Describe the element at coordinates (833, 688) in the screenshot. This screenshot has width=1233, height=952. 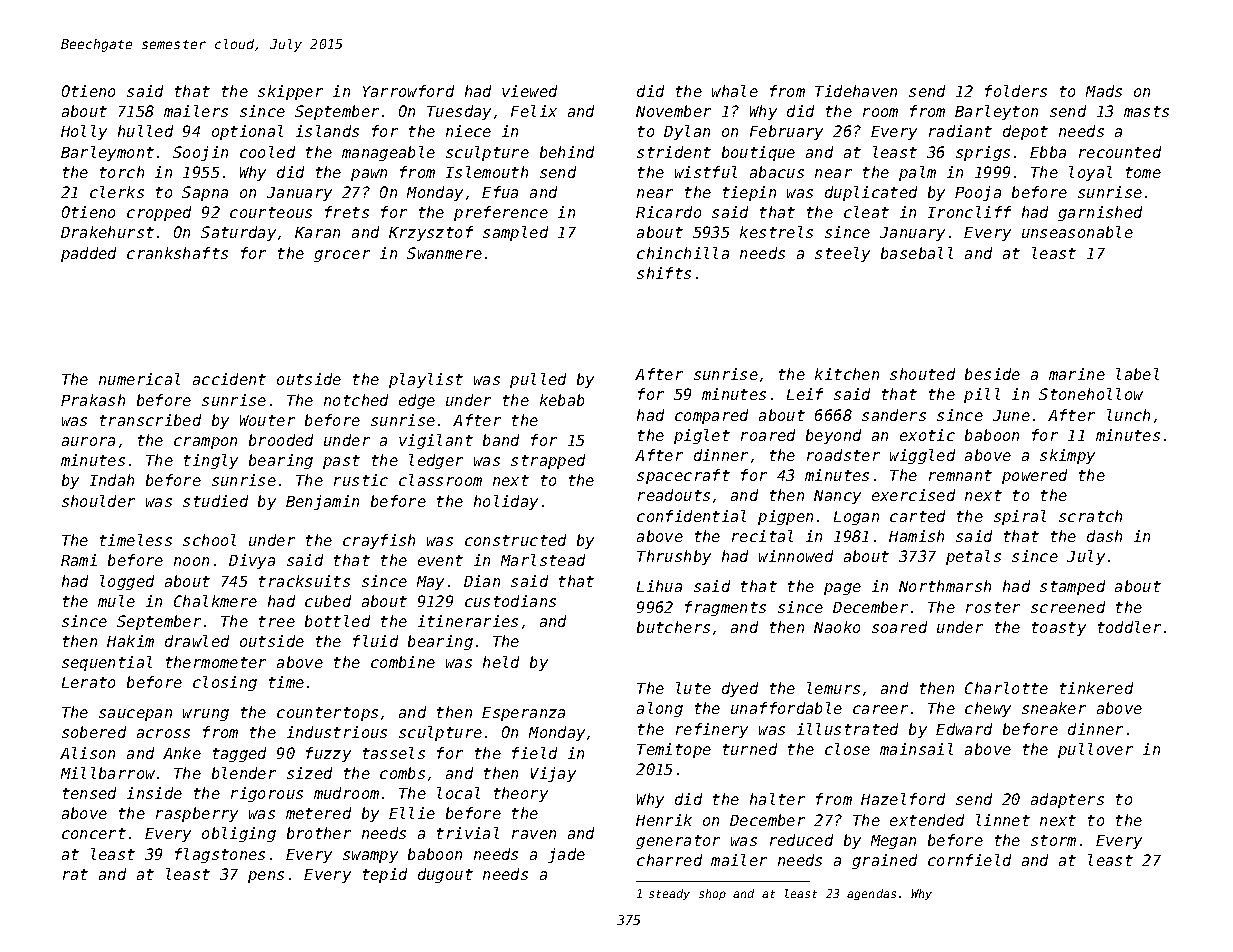
I see `lemurs` at that location.
